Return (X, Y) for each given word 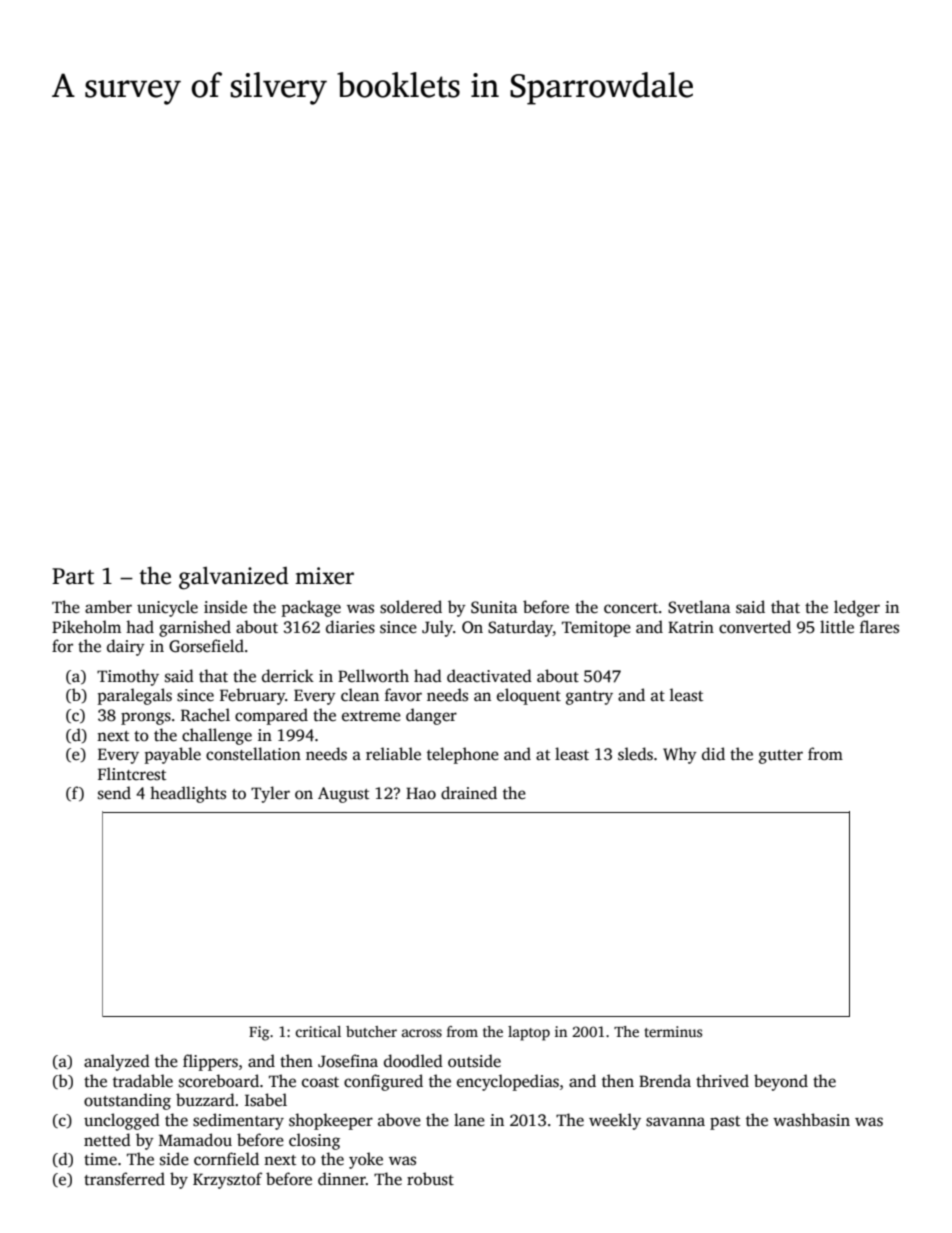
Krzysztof (227, 1180)
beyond (781, 1082)
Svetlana (699, 607)
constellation (253, 754)
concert (631, 608)
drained (469, 793)
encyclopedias (508, 1082)
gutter (781, 757)
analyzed (117, 1062)
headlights (188, 794)
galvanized (234, 578)
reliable (393, 753)
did (713, 753)
